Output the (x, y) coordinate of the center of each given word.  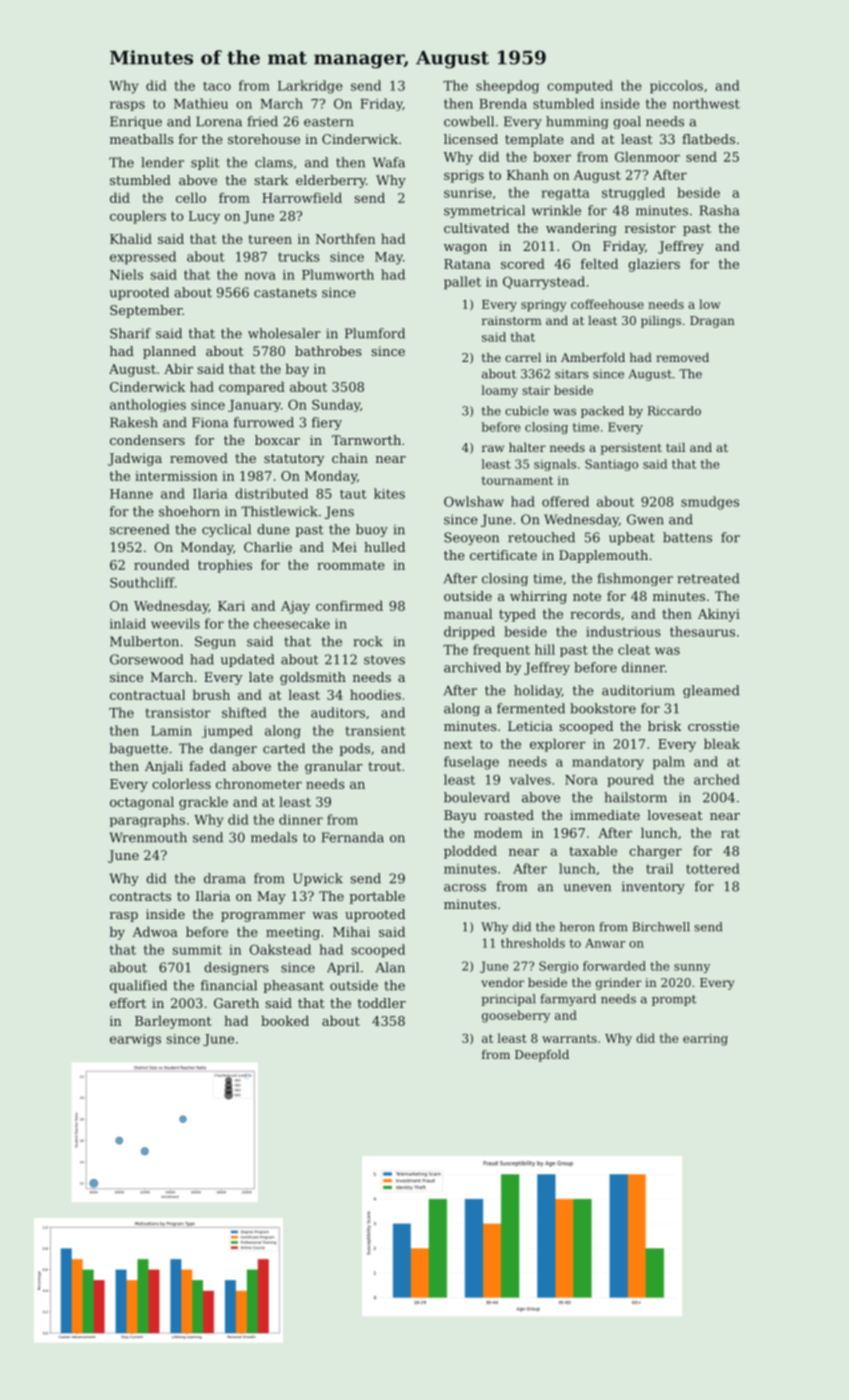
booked (285, 1020)
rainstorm (512, 320)
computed (580, 87)
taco (217, 86)
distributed (271, 493)
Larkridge (310, 87)
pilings (661, 322)
